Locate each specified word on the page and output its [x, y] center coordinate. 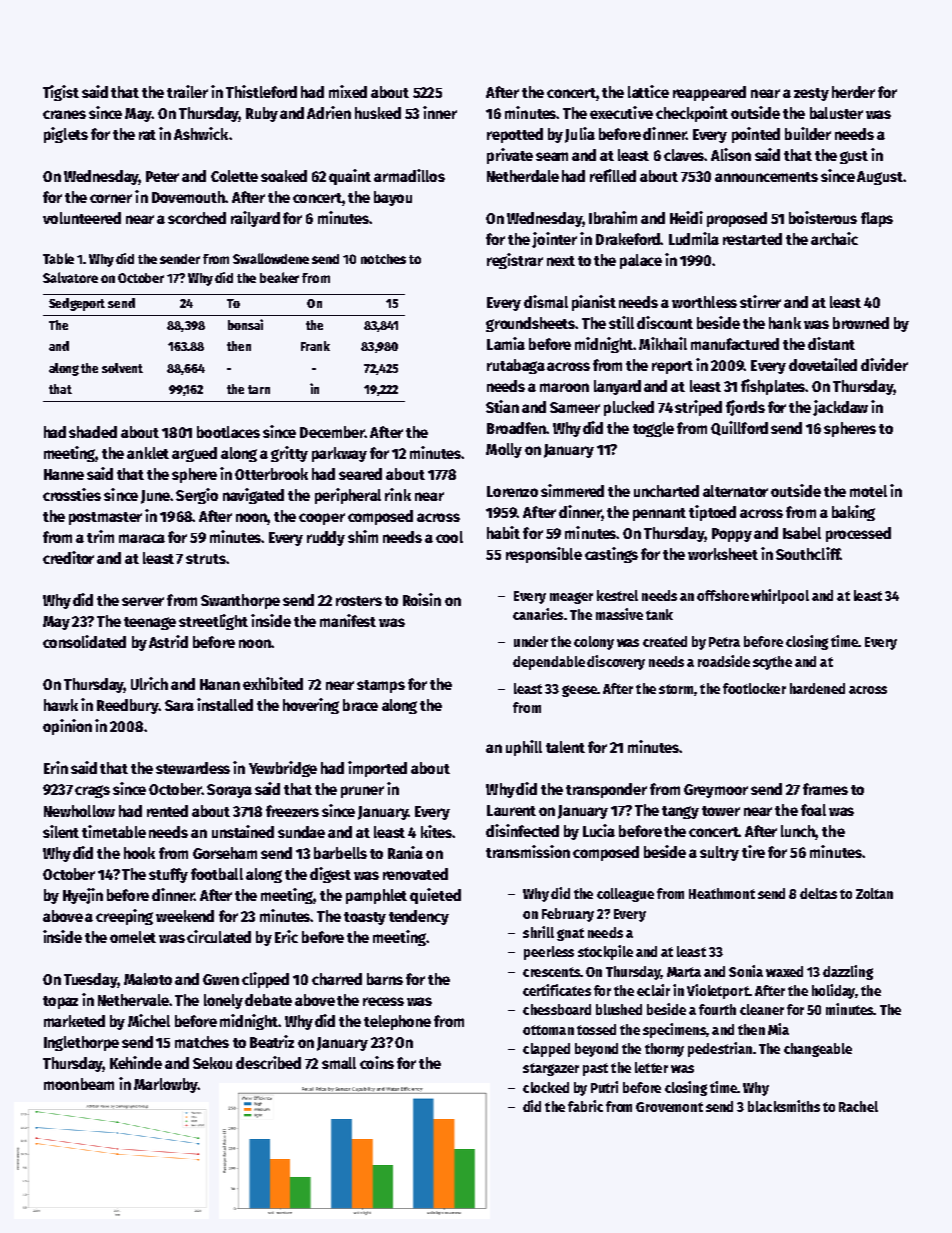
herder [853, 92]
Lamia [506, 343]
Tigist [61, 93]
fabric [585, 1106]
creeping [124, 917]
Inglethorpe [81, 1043]
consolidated [84, 641]
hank [785, 323]
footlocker [754, 688]
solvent [122, 368]
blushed [619, 1009]
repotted [515, 135]
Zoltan [874, 893]
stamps [381, 686]
